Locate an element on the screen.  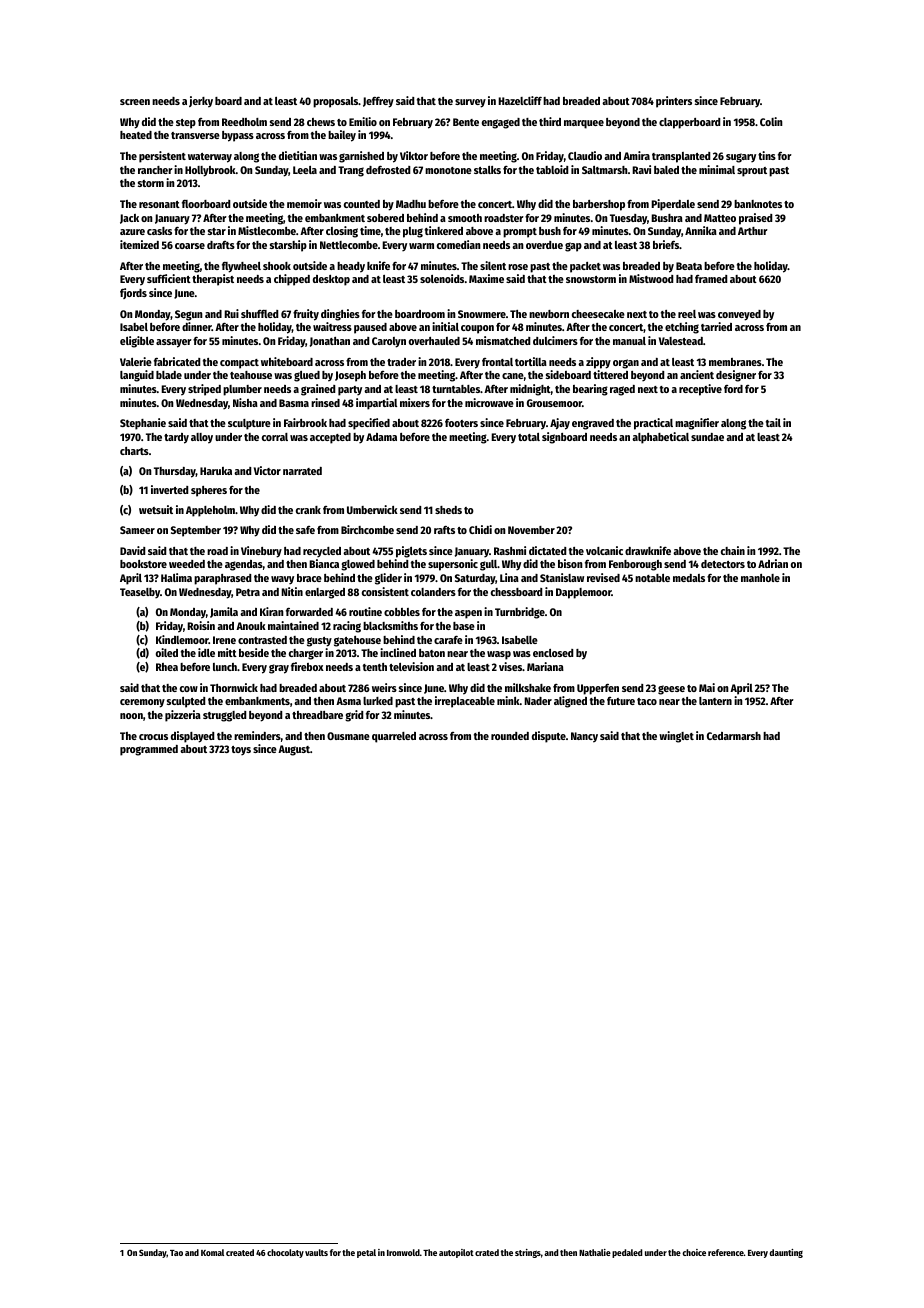
transplanted is located at coordinates (681, 157).
